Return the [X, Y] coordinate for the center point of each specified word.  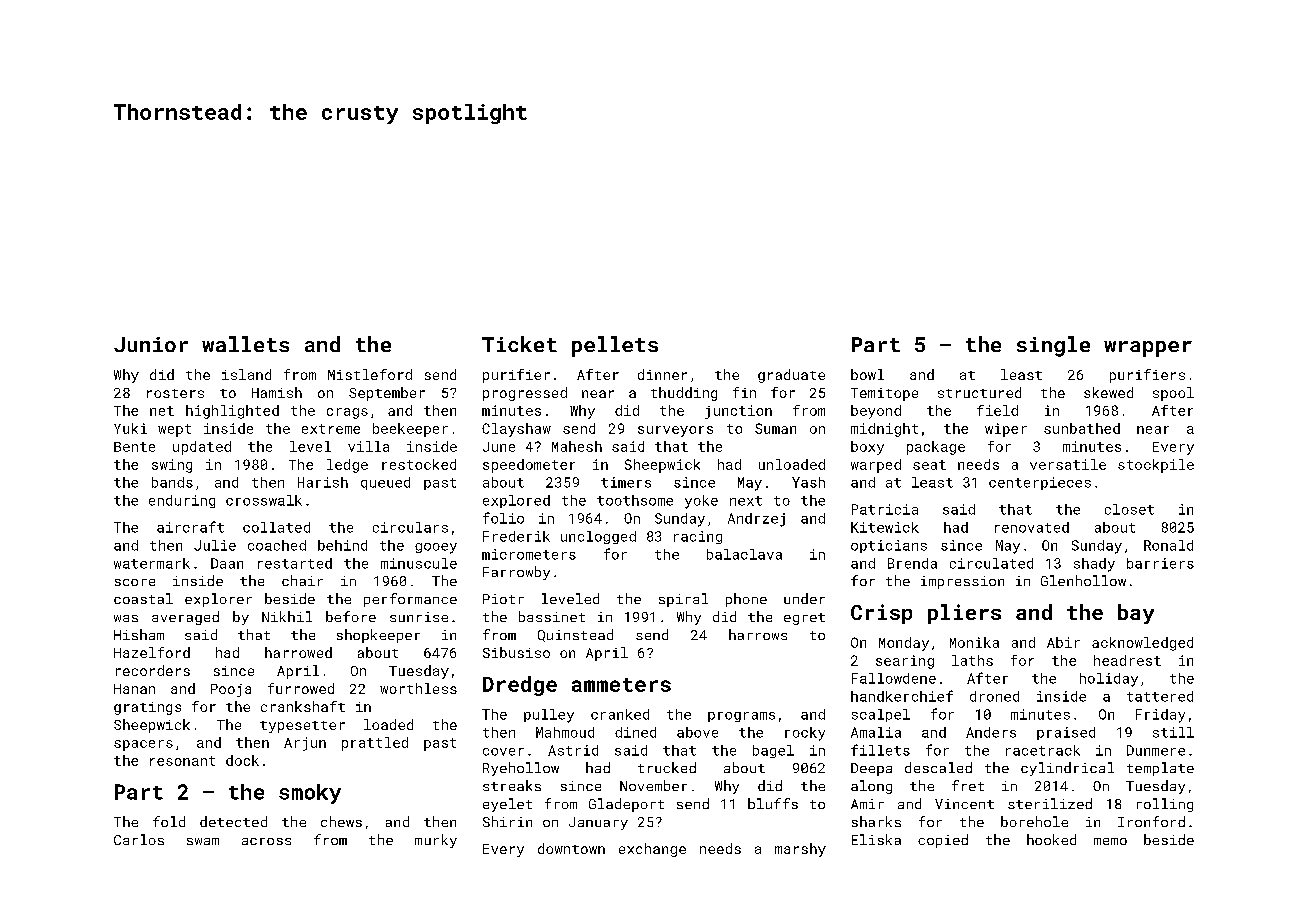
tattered [1160, 696]
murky [436, 841]
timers [626, 482]
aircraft [190, 527]
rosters [175, 393]
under [804, 598]
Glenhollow [1083, 580]
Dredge [520, 686]
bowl [867, 374]
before [351, 616]
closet [1129, 509]
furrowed [301, 688]
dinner [662, 374]
